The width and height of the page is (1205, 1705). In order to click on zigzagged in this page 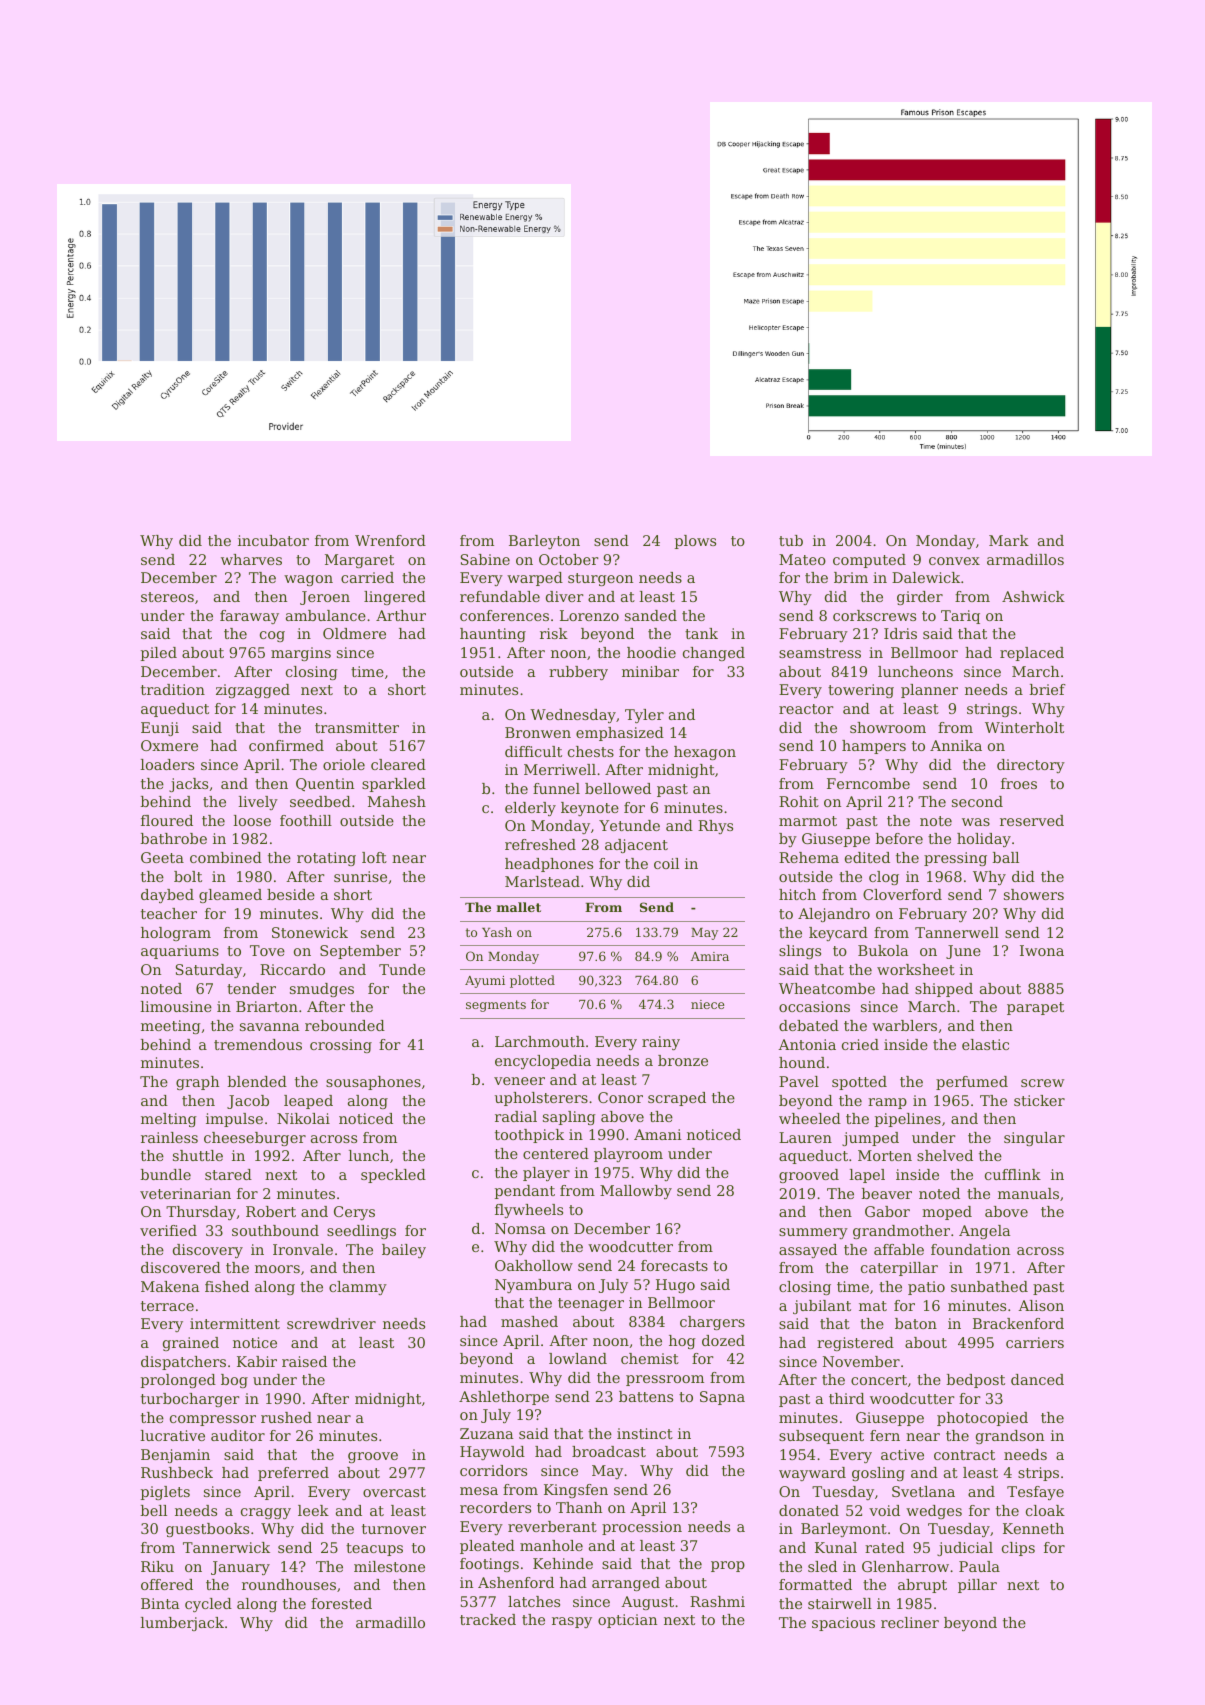, I will do `click(253, 691)`.
